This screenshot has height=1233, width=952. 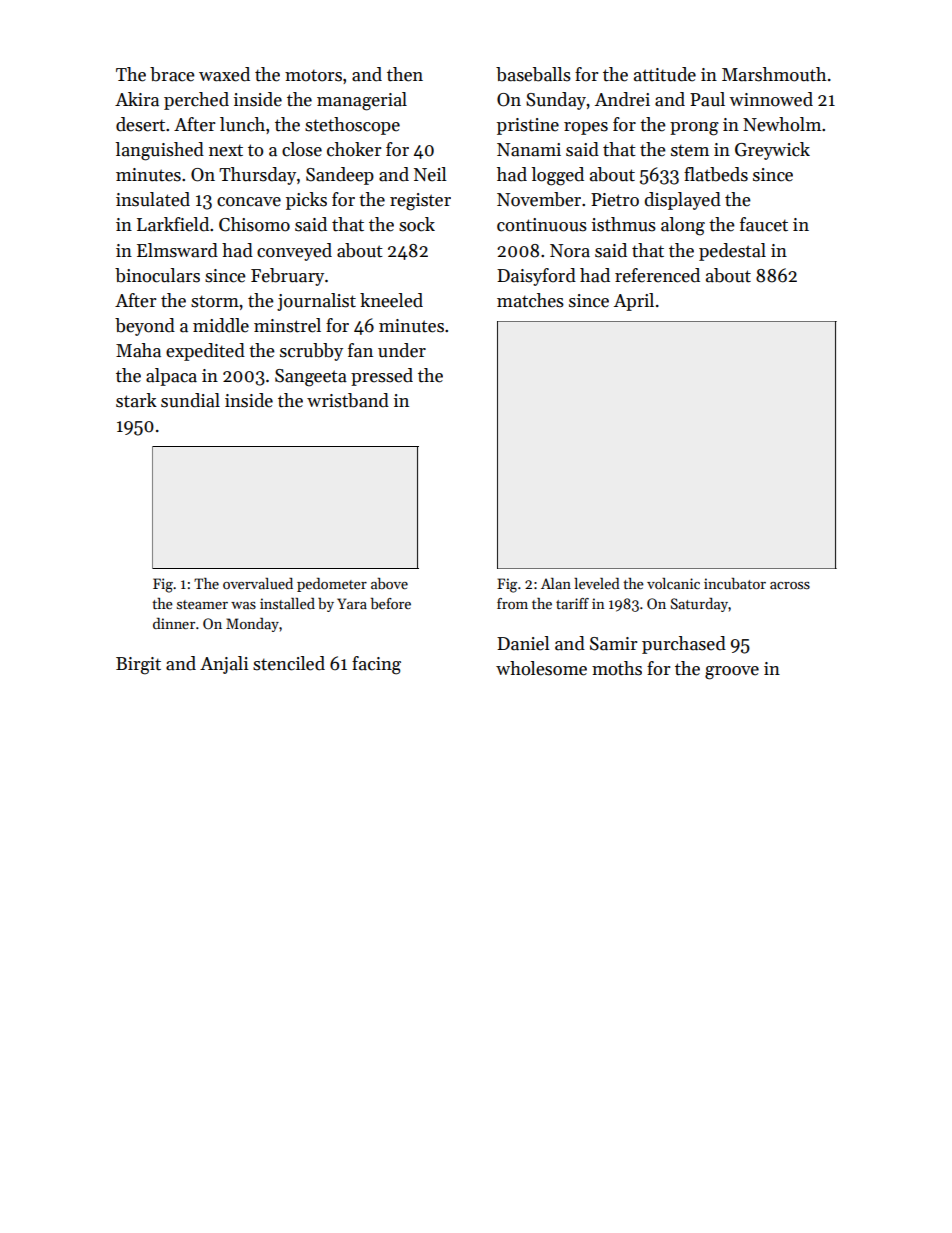 I want to click on pressed, so click(x=382, y=377).
